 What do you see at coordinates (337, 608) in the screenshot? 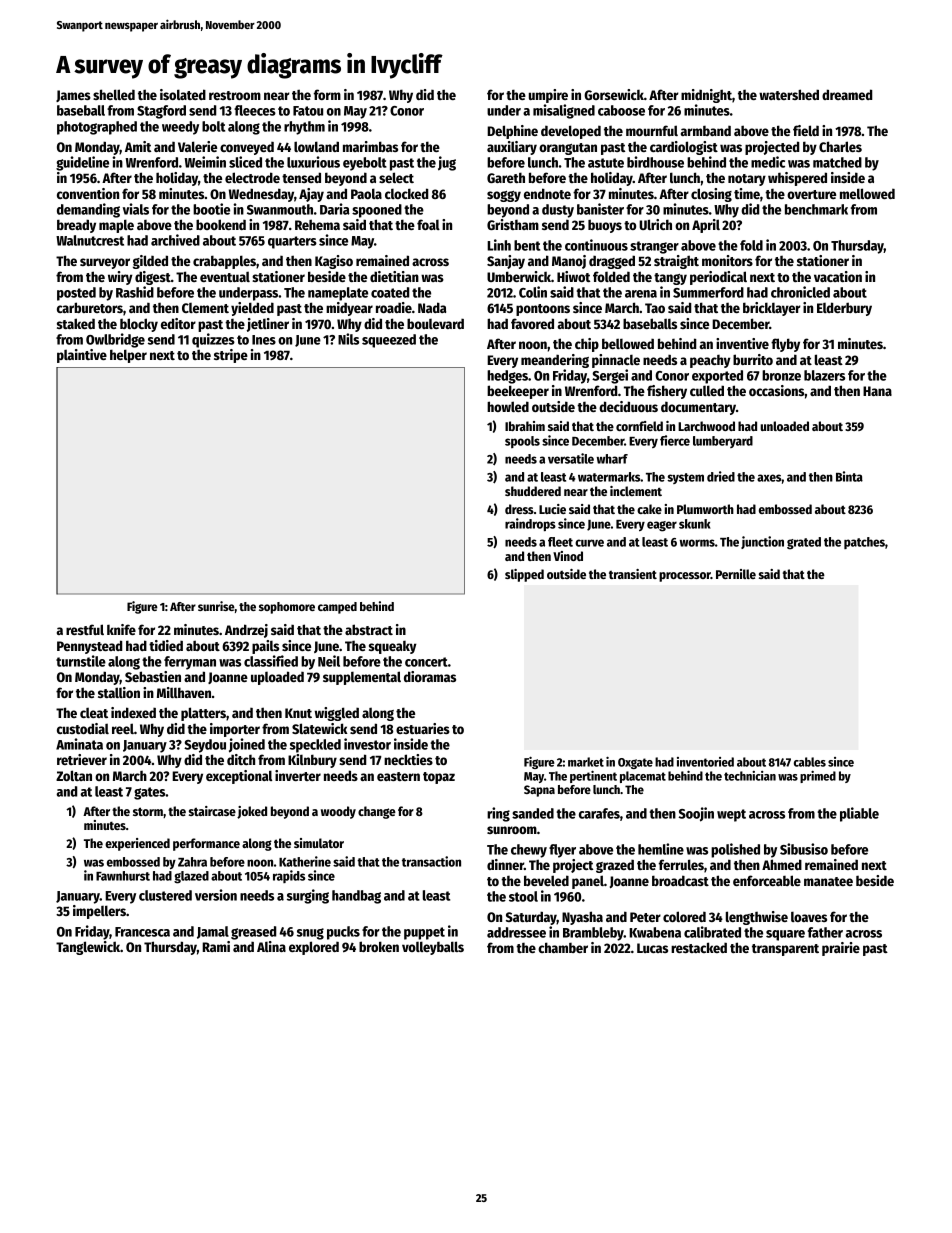
I see `camped` at bounding box center [337, 608].
